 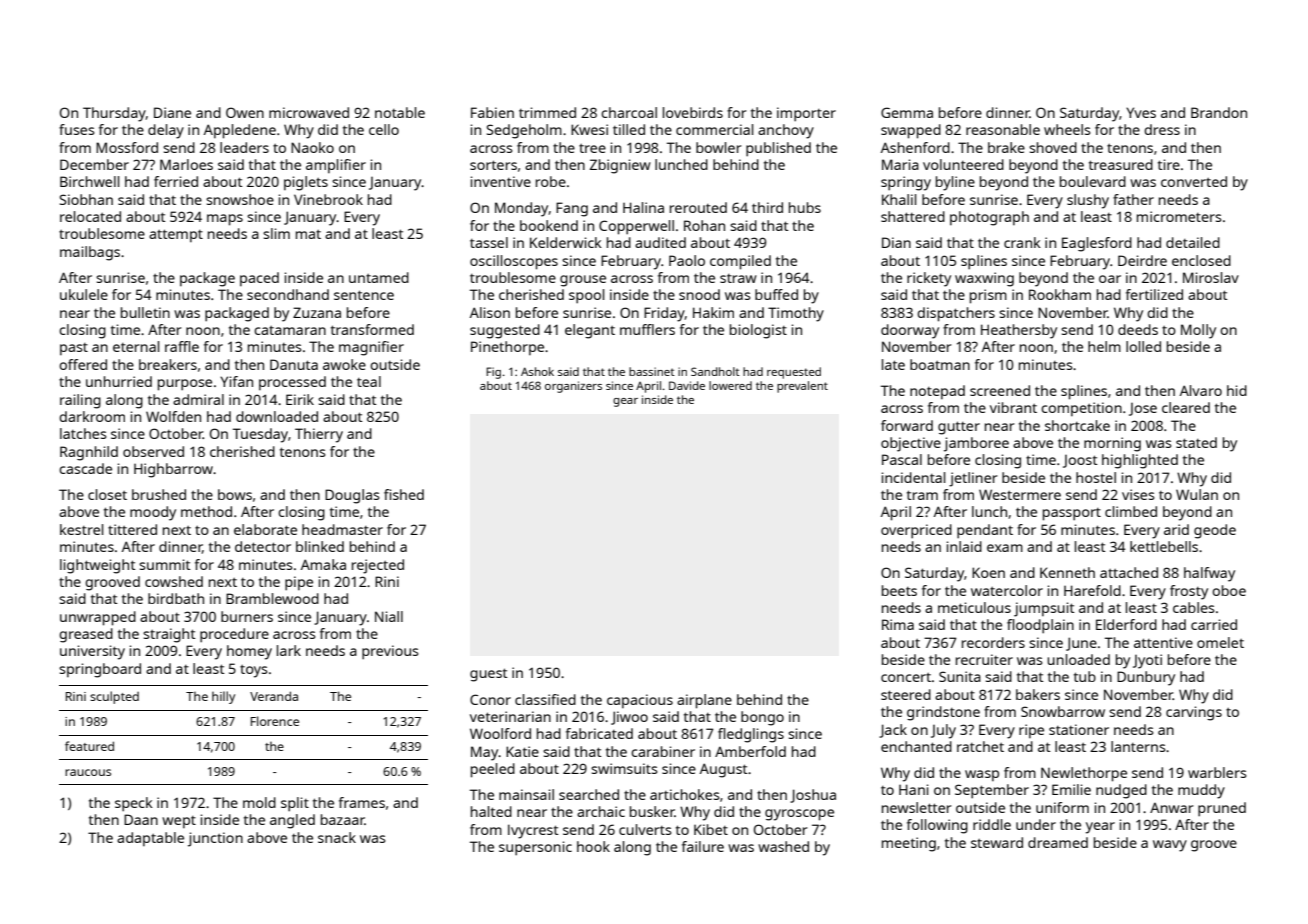 What do you see at coordinates (98, 566) in the image?
I see `lightweight` at bounding box center [98, 566].
